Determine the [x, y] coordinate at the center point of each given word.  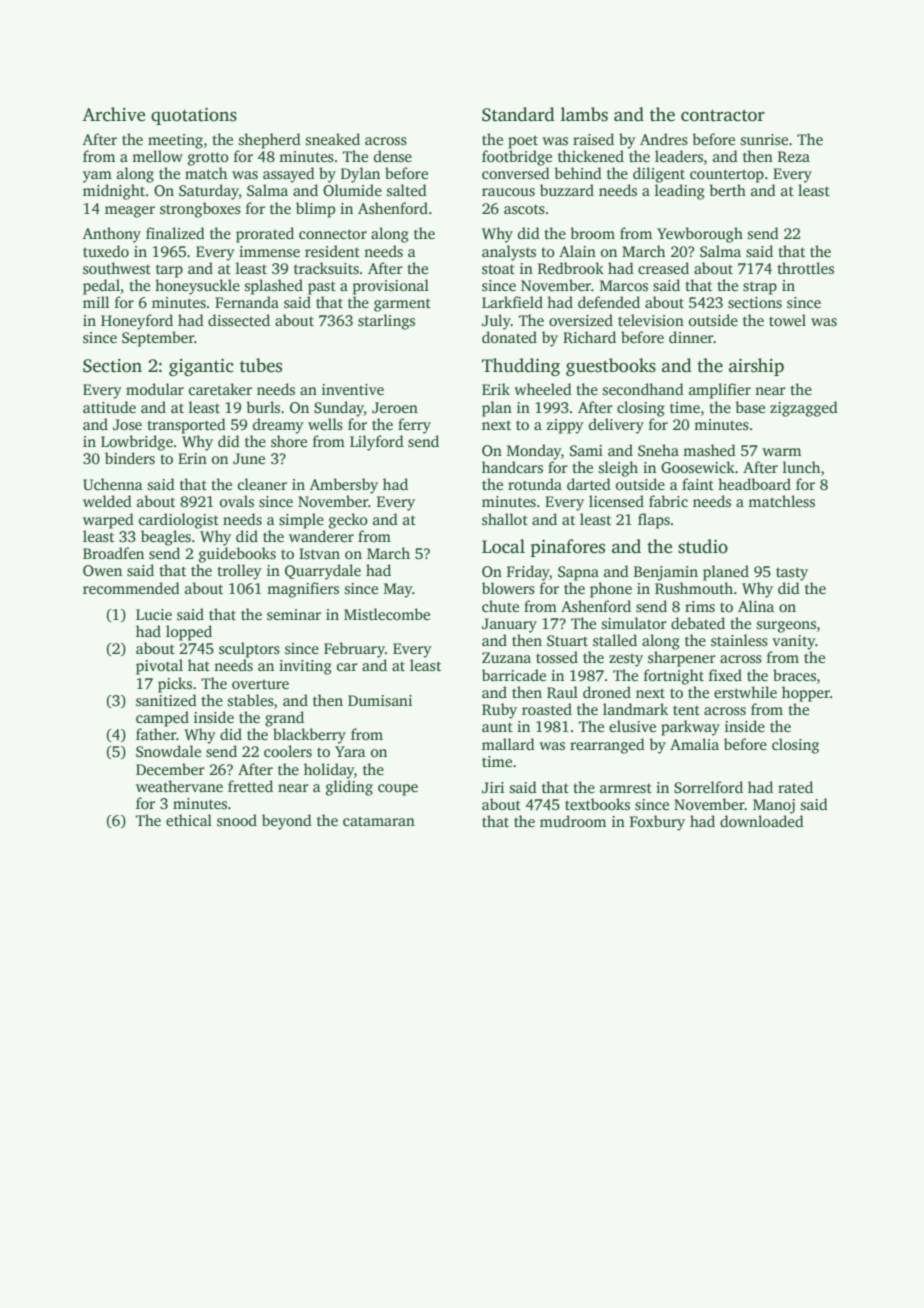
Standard [518, 114]
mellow [157, 156]
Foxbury [657, 823]
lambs [584, 114]
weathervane [179, 786]
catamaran [379, 821]
